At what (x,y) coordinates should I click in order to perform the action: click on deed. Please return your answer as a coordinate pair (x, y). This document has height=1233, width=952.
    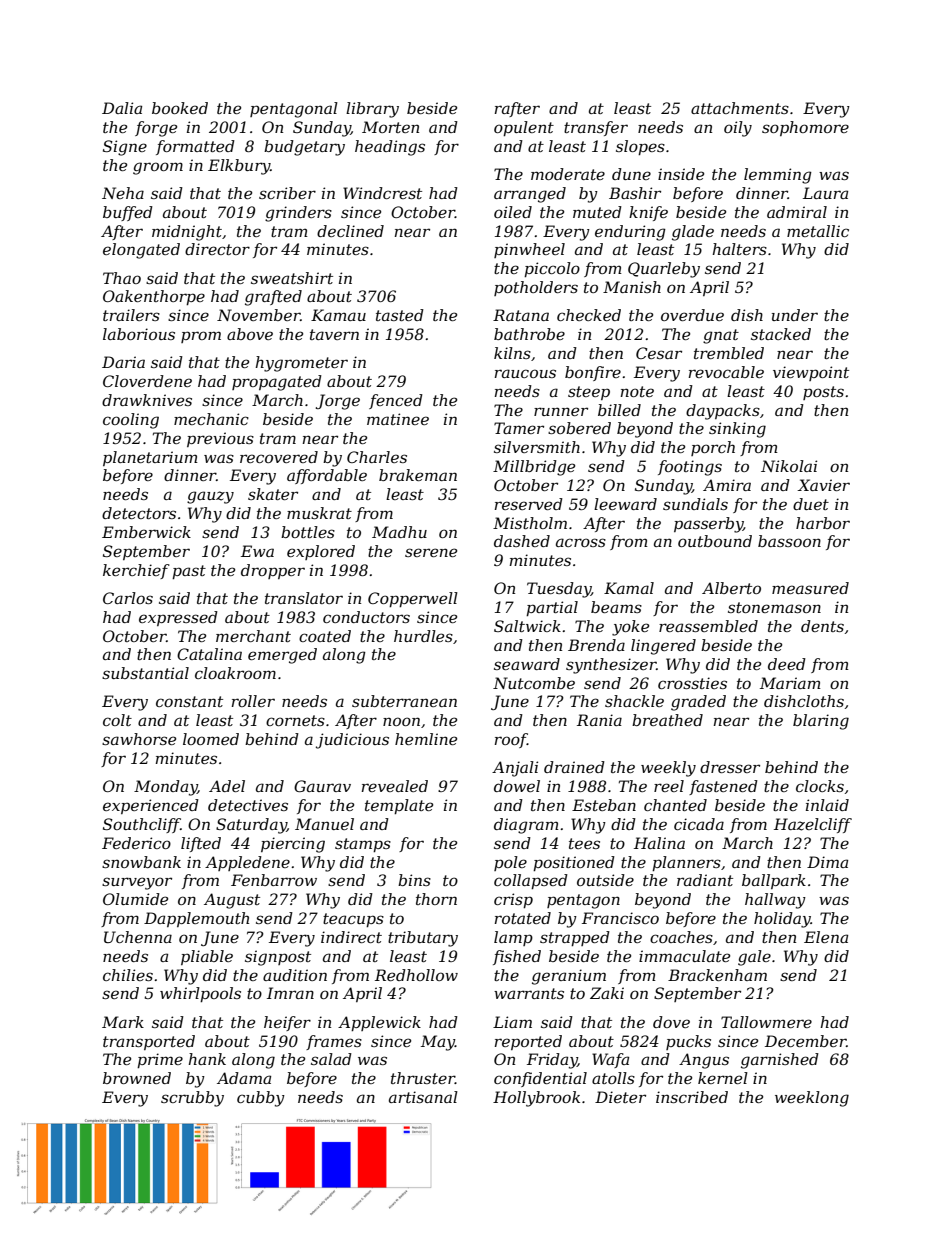
    Looking at the image, I should click on (787, 664).
